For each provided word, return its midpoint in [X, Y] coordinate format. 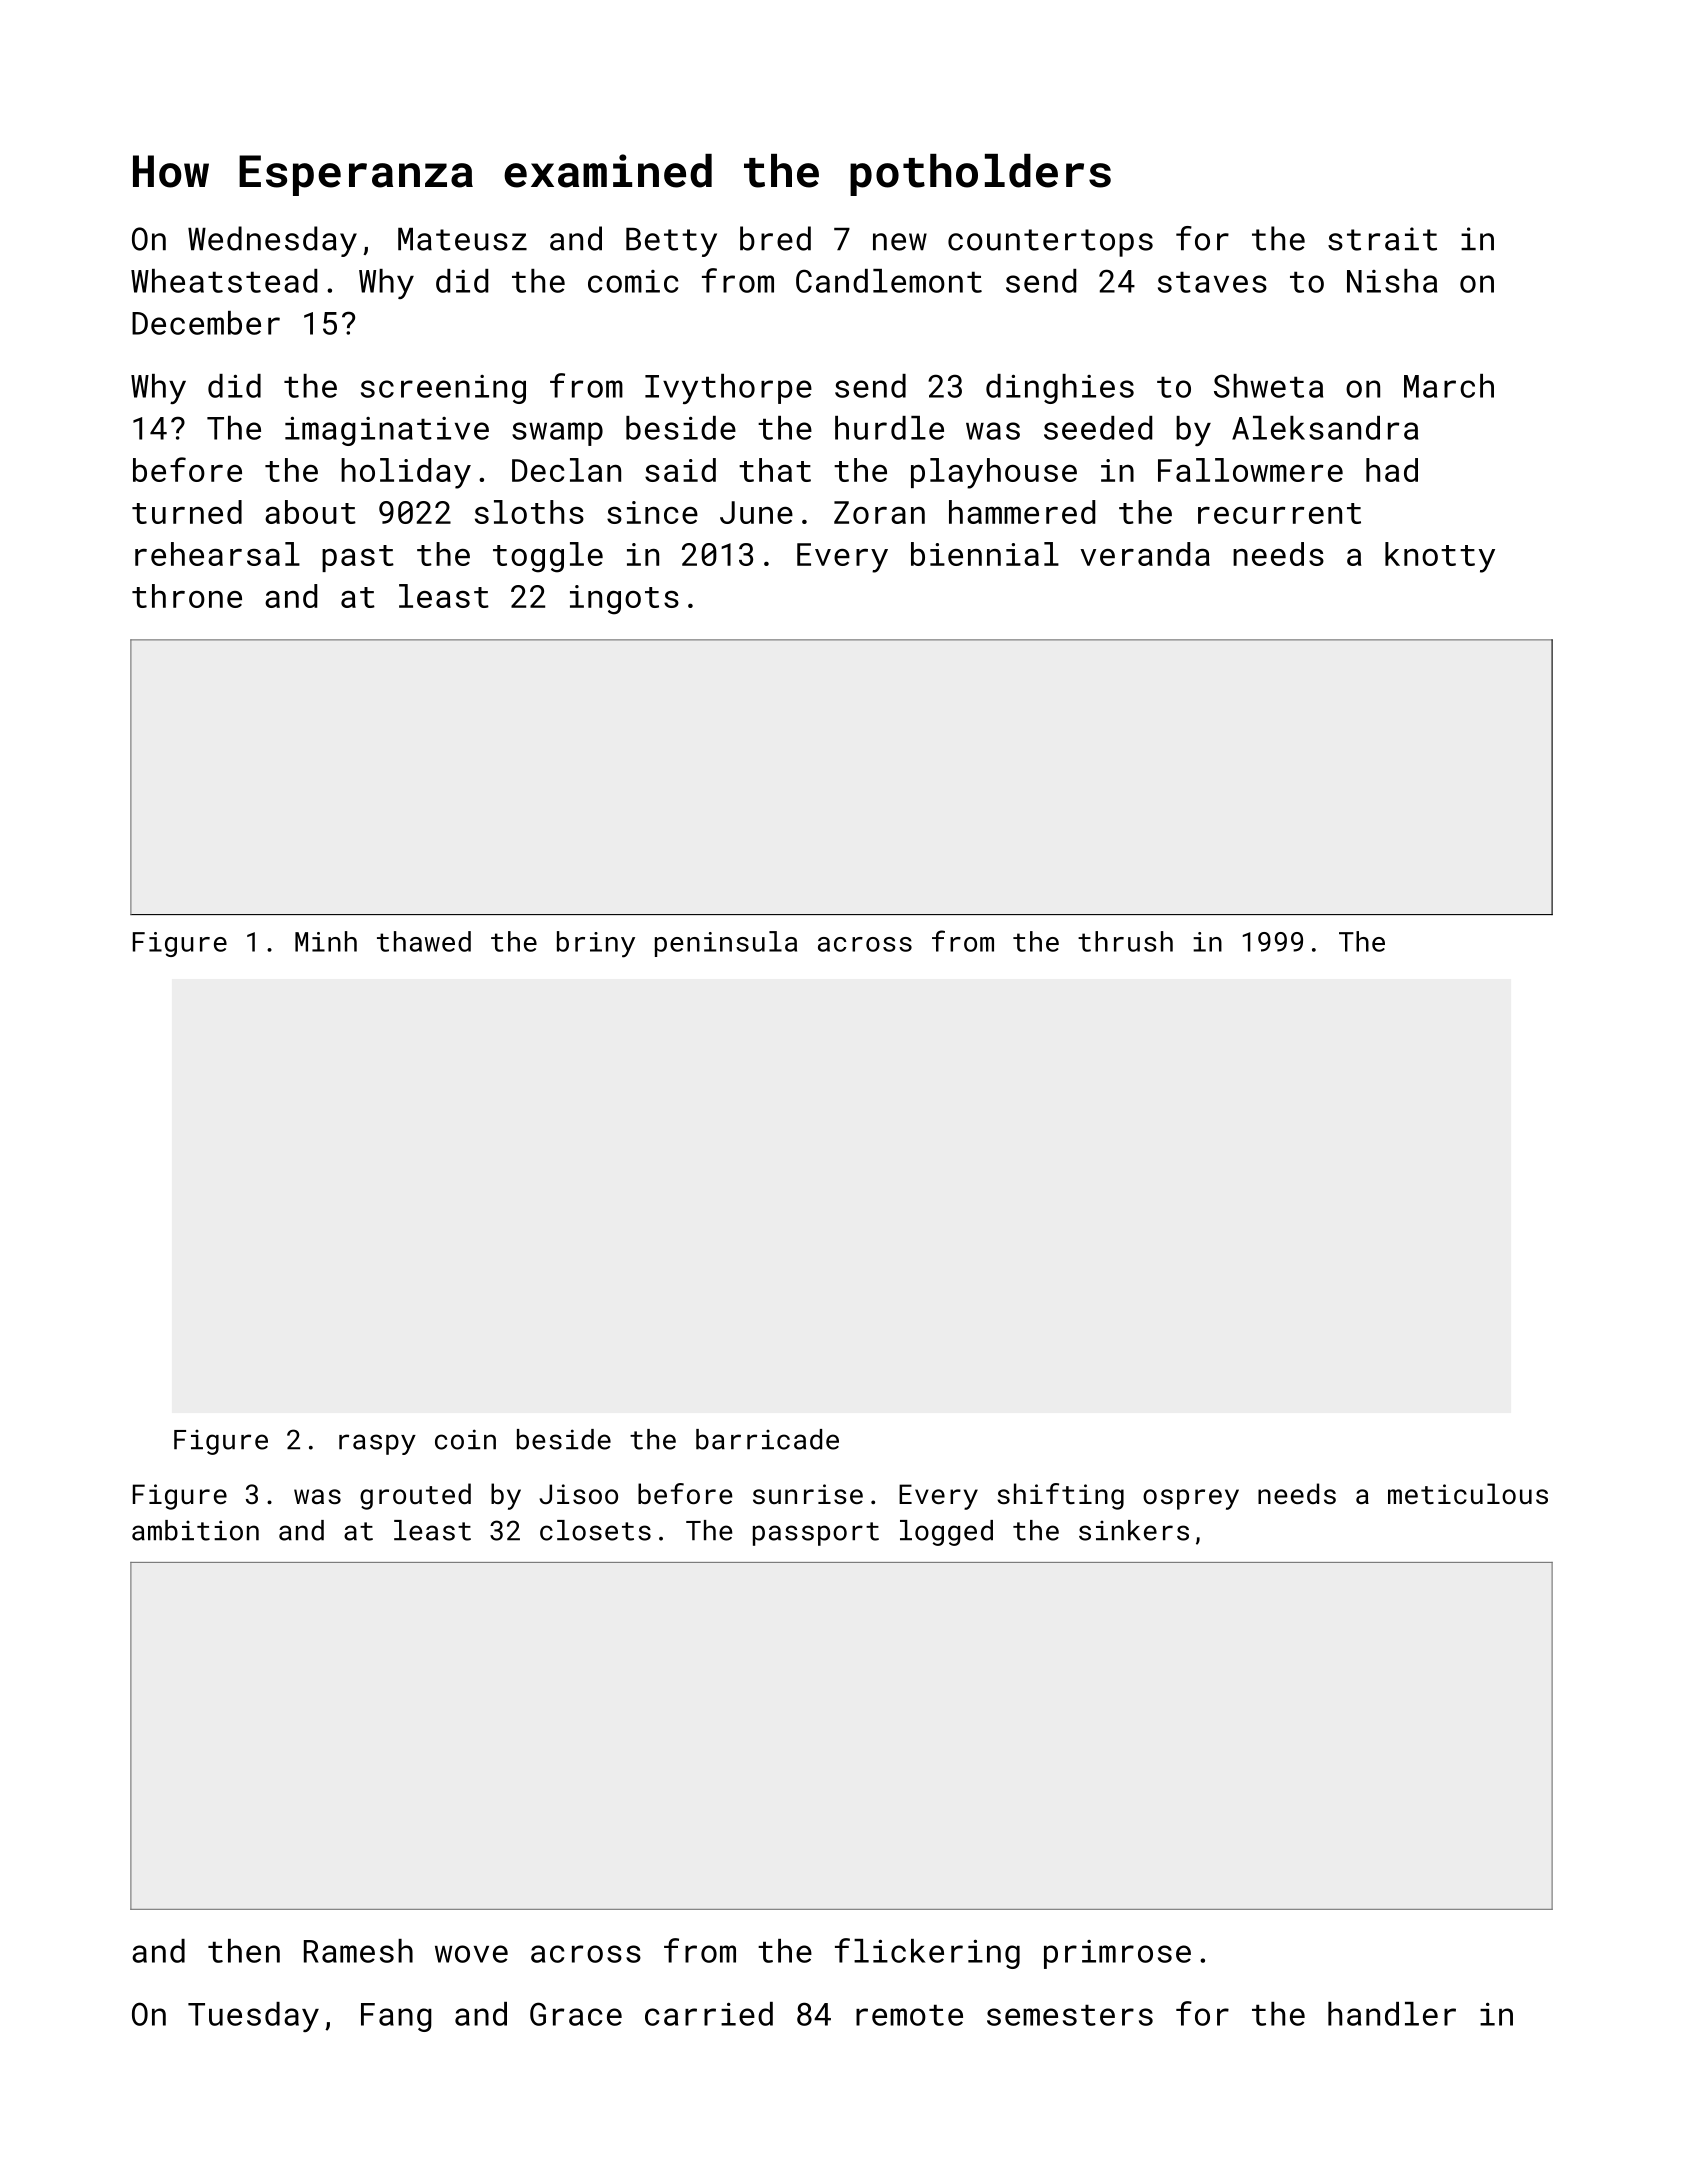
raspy [377, 1444]
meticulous [1468, 1493]
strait [1382, 239]
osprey [1191, 1499]
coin [465, 1439]
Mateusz [462, 239]
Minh [326, 941]
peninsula [726, 944]
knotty [1440, 557]
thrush [1125, 941]
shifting [1060, 1496]
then [244, 1951]
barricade [767, 1439]
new [900, 242]
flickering [927, 1953]
